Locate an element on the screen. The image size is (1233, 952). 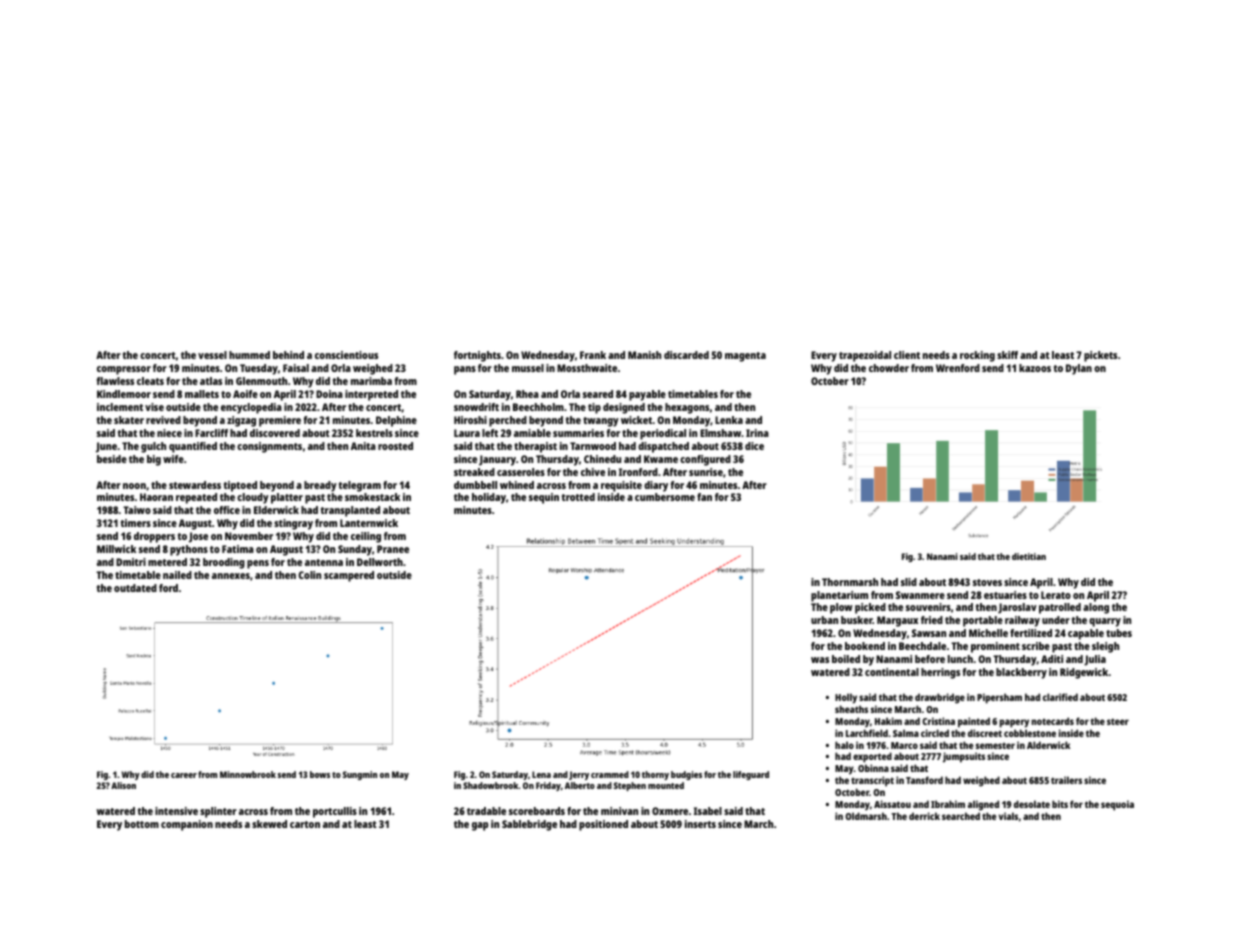
mallets is located at coordinates (202, 394).
